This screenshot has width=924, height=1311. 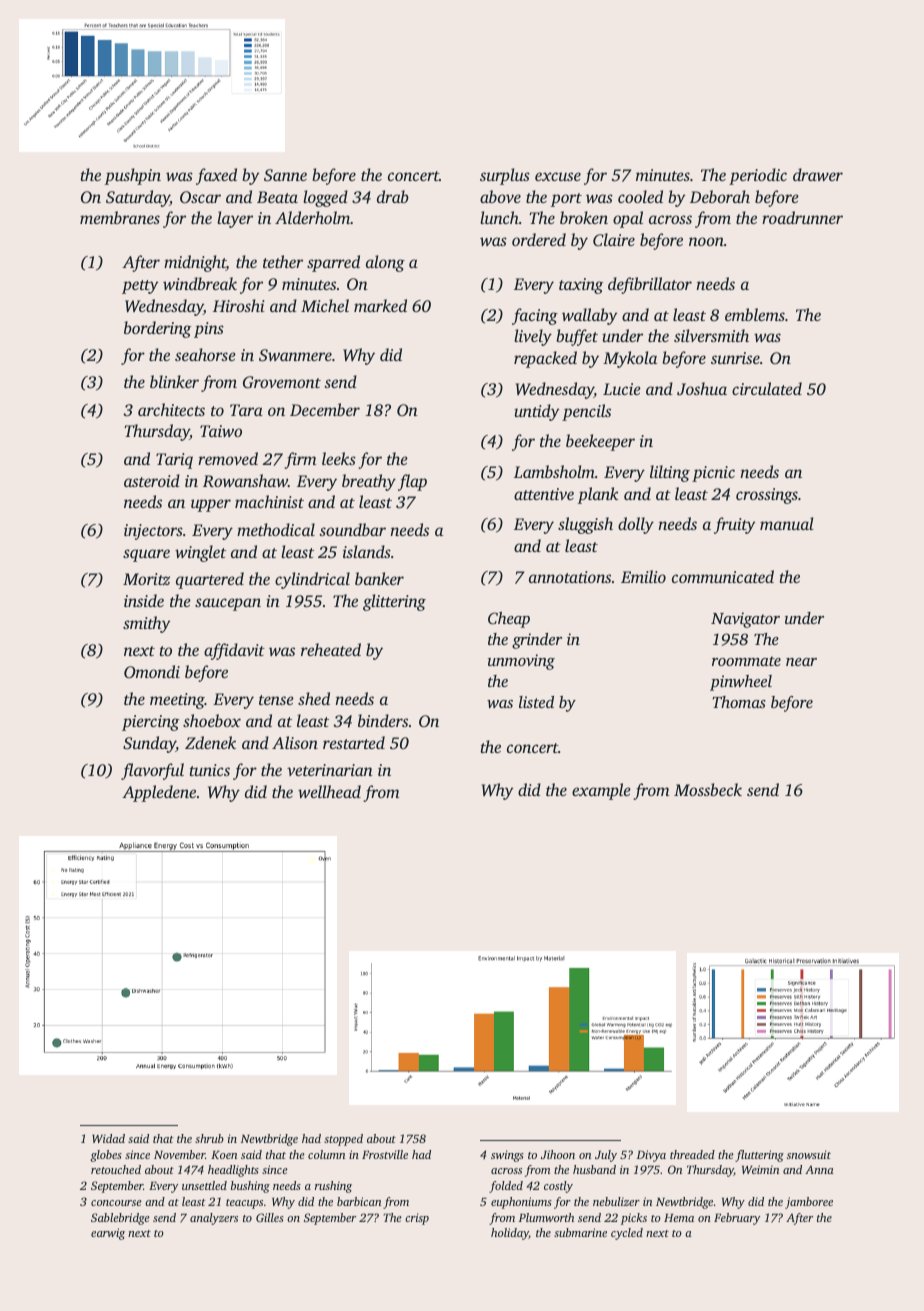 What do you see at coordinates (670, 473) in the screenshot?
I see `lilting` at bounding box center [670, 473].
